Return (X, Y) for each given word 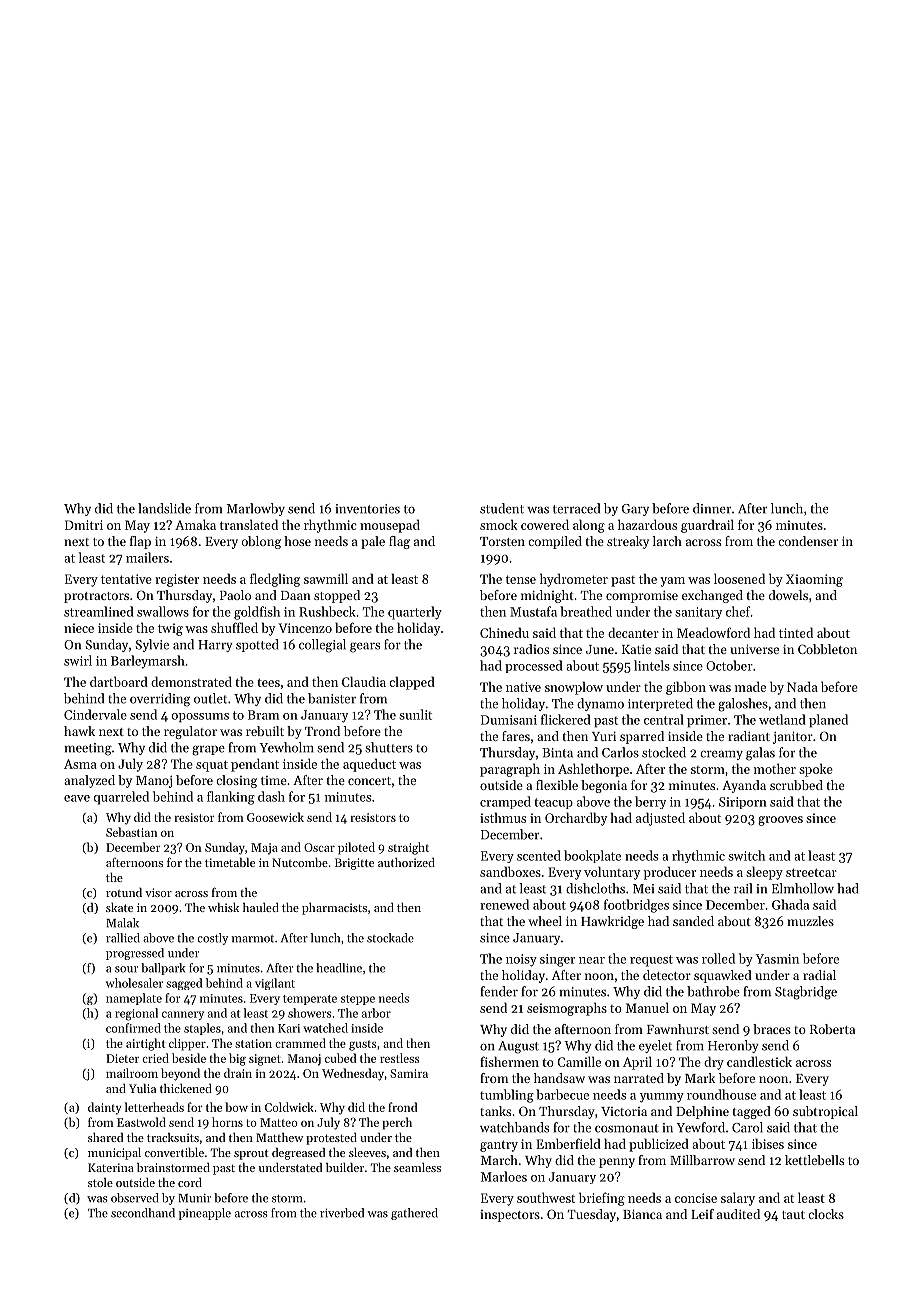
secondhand (143, 1213)
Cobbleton (827, 649)
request (651, 961)
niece (79, 628)
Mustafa (533, 611)
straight (408, 848)
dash (271, 796)
